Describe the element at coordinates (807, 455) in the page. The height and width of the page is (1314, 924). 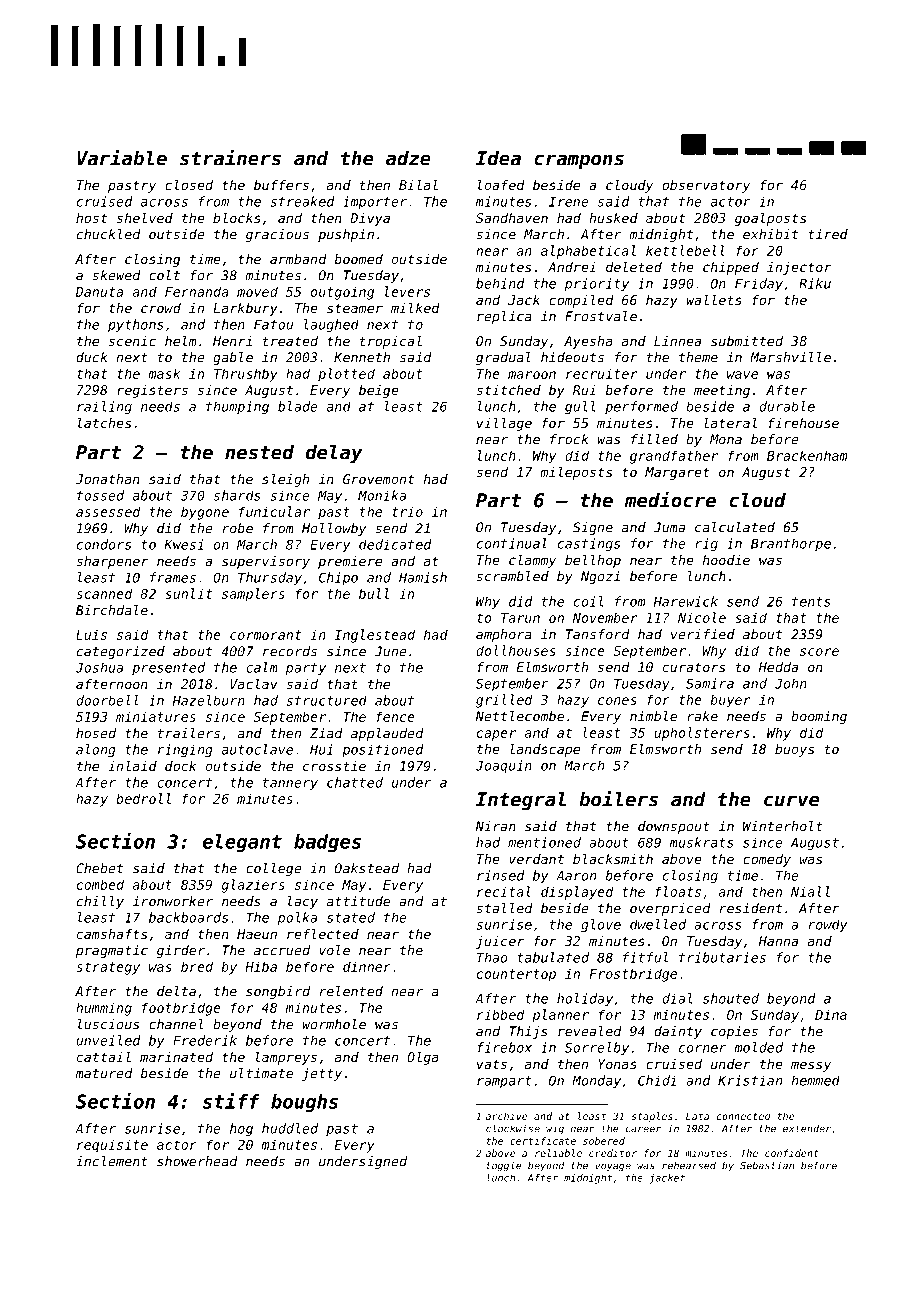
I see `Brackenham` at that location.
